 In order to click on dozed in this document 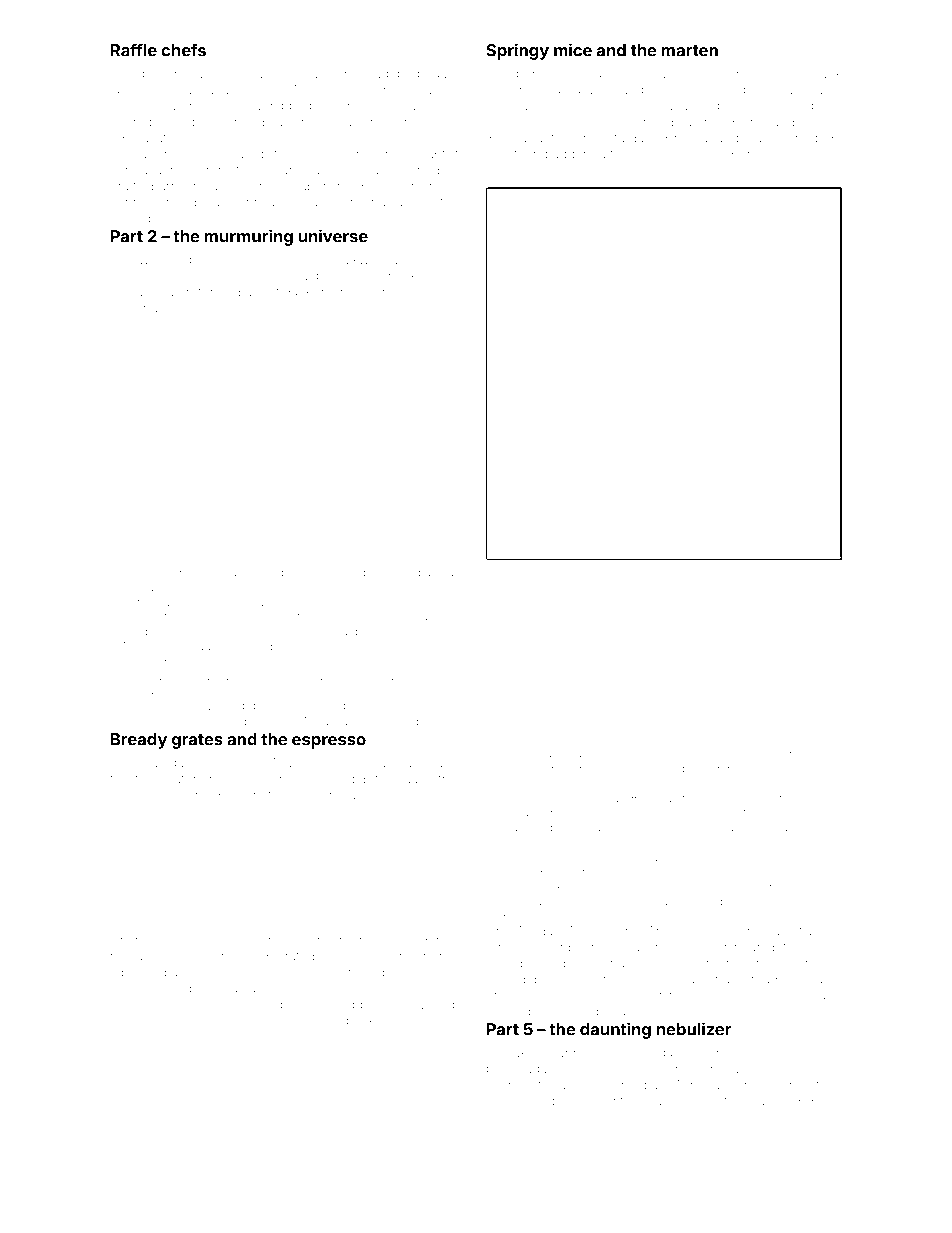, I will do `click(445, 525)`.
